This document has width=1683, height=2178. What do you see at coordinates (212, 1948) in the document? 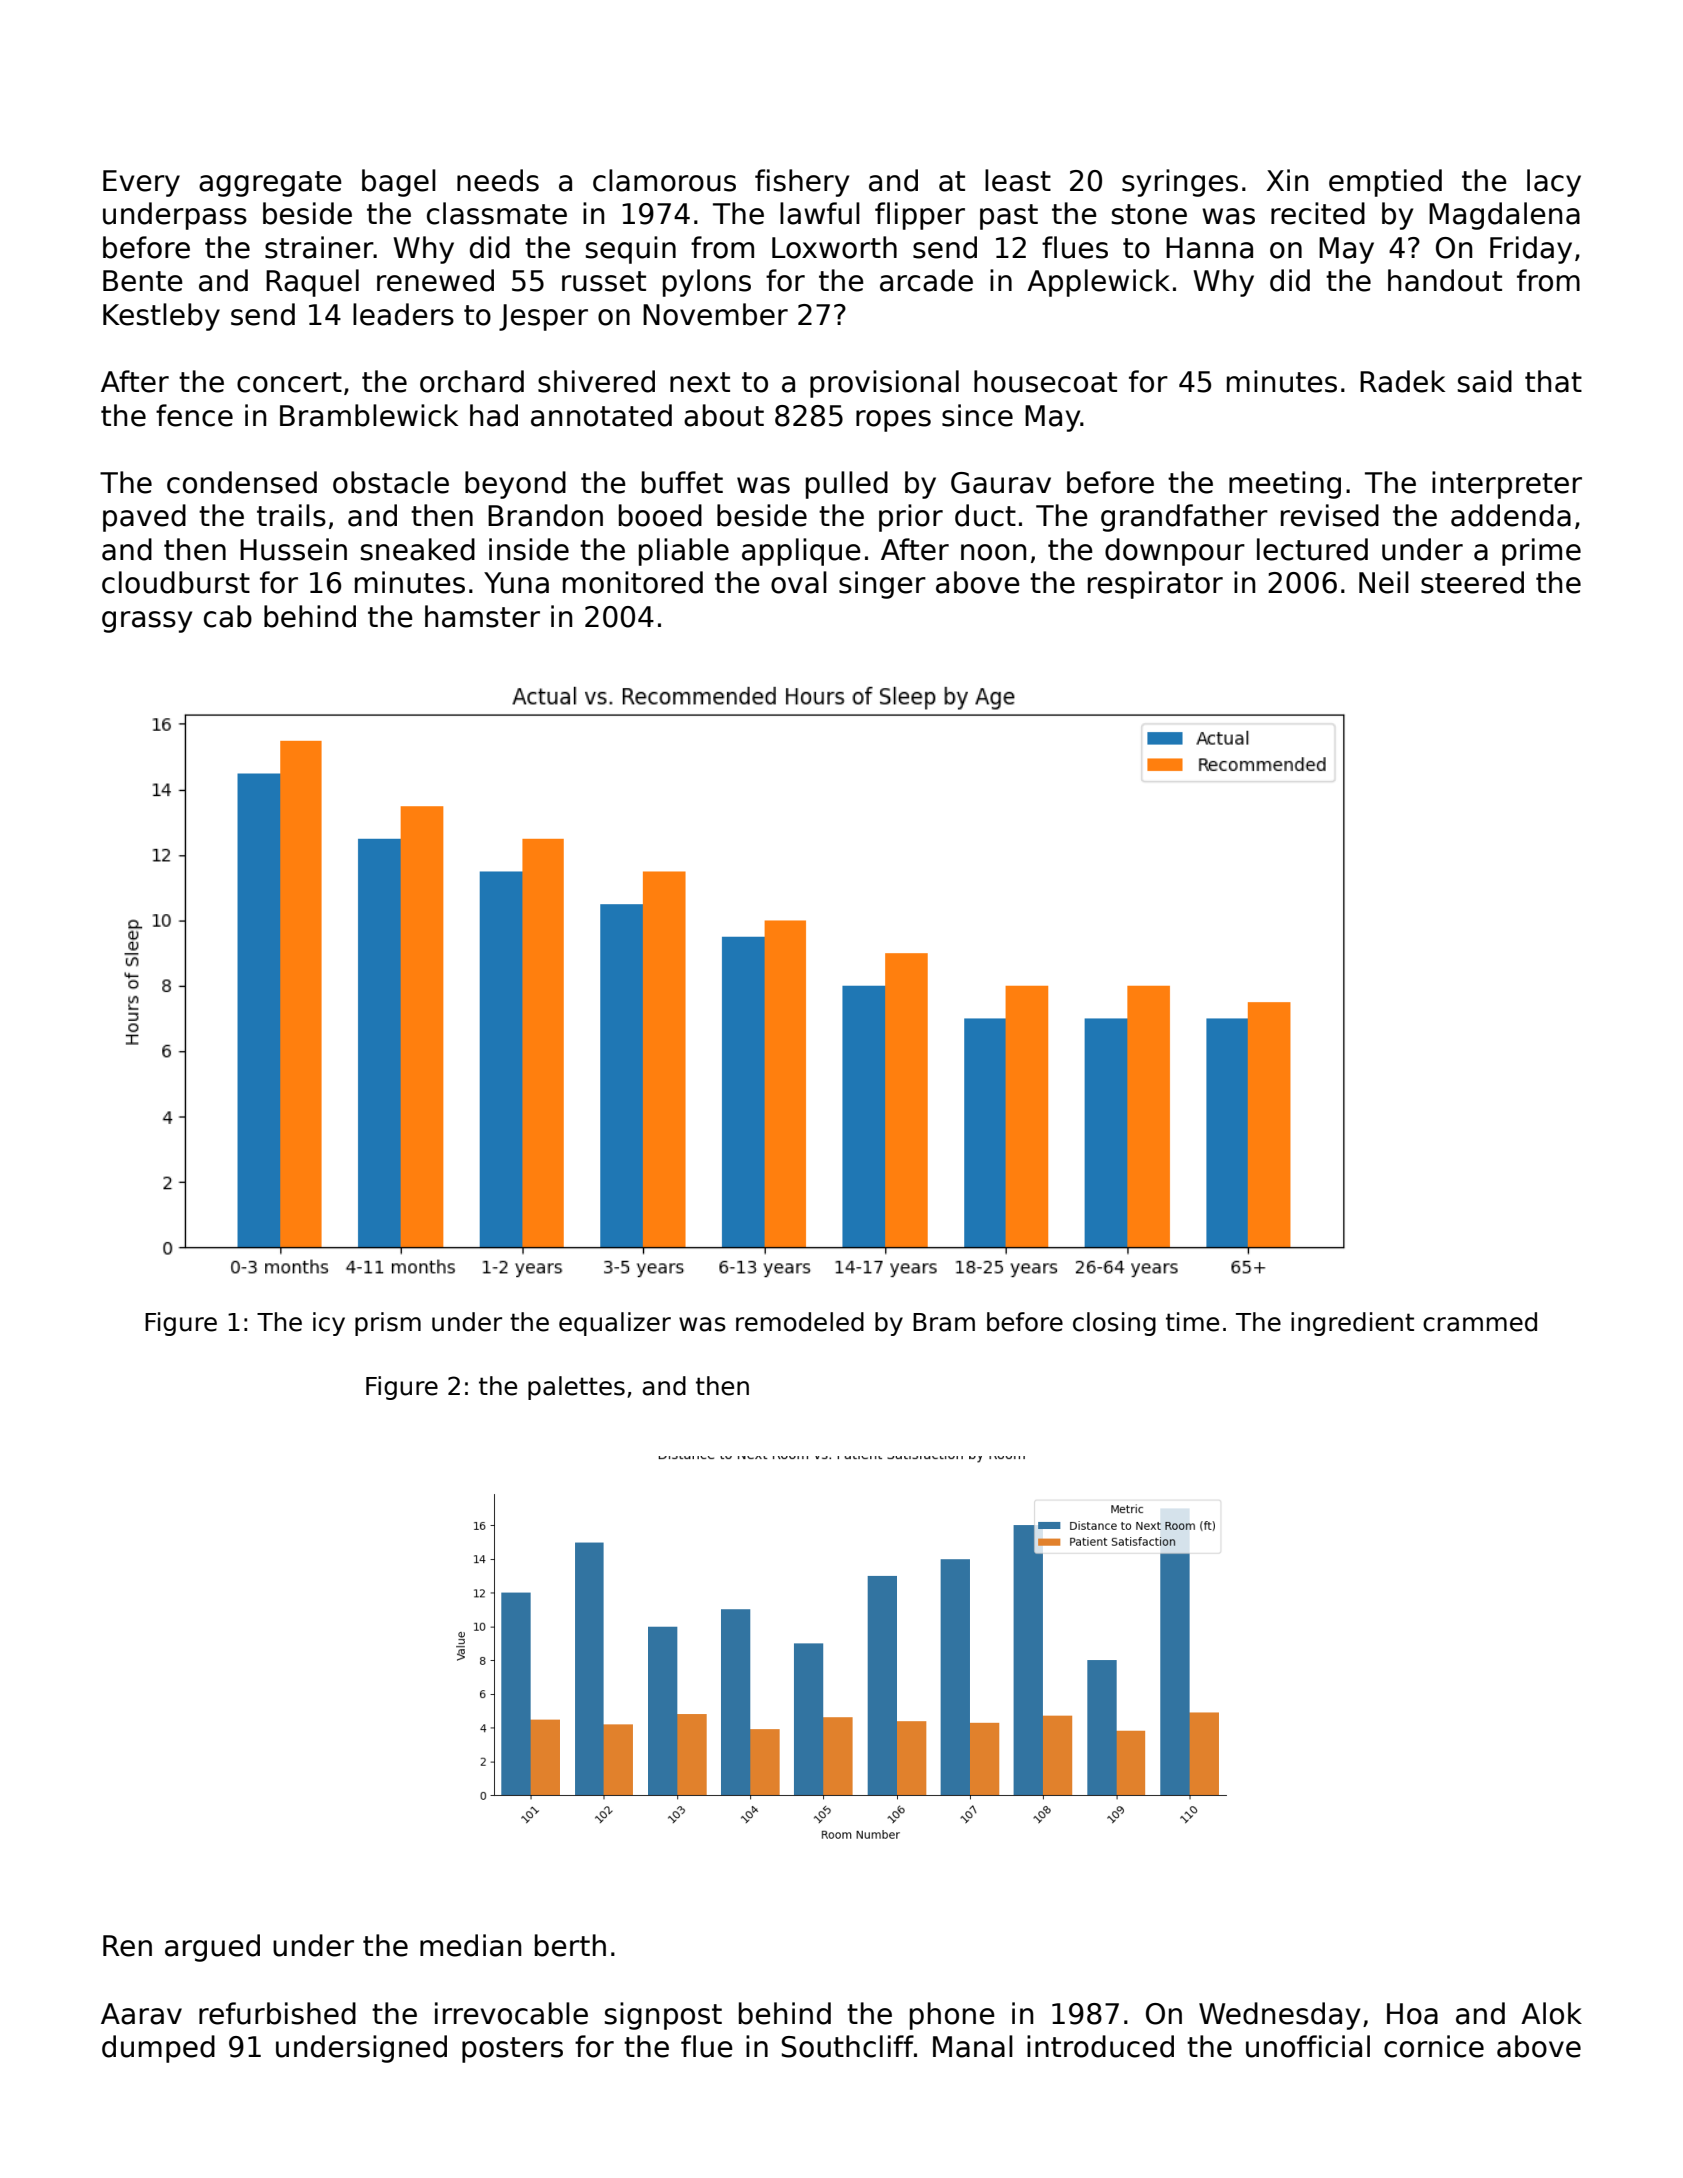
I see `argued` at bounding box center [212, 1948].
